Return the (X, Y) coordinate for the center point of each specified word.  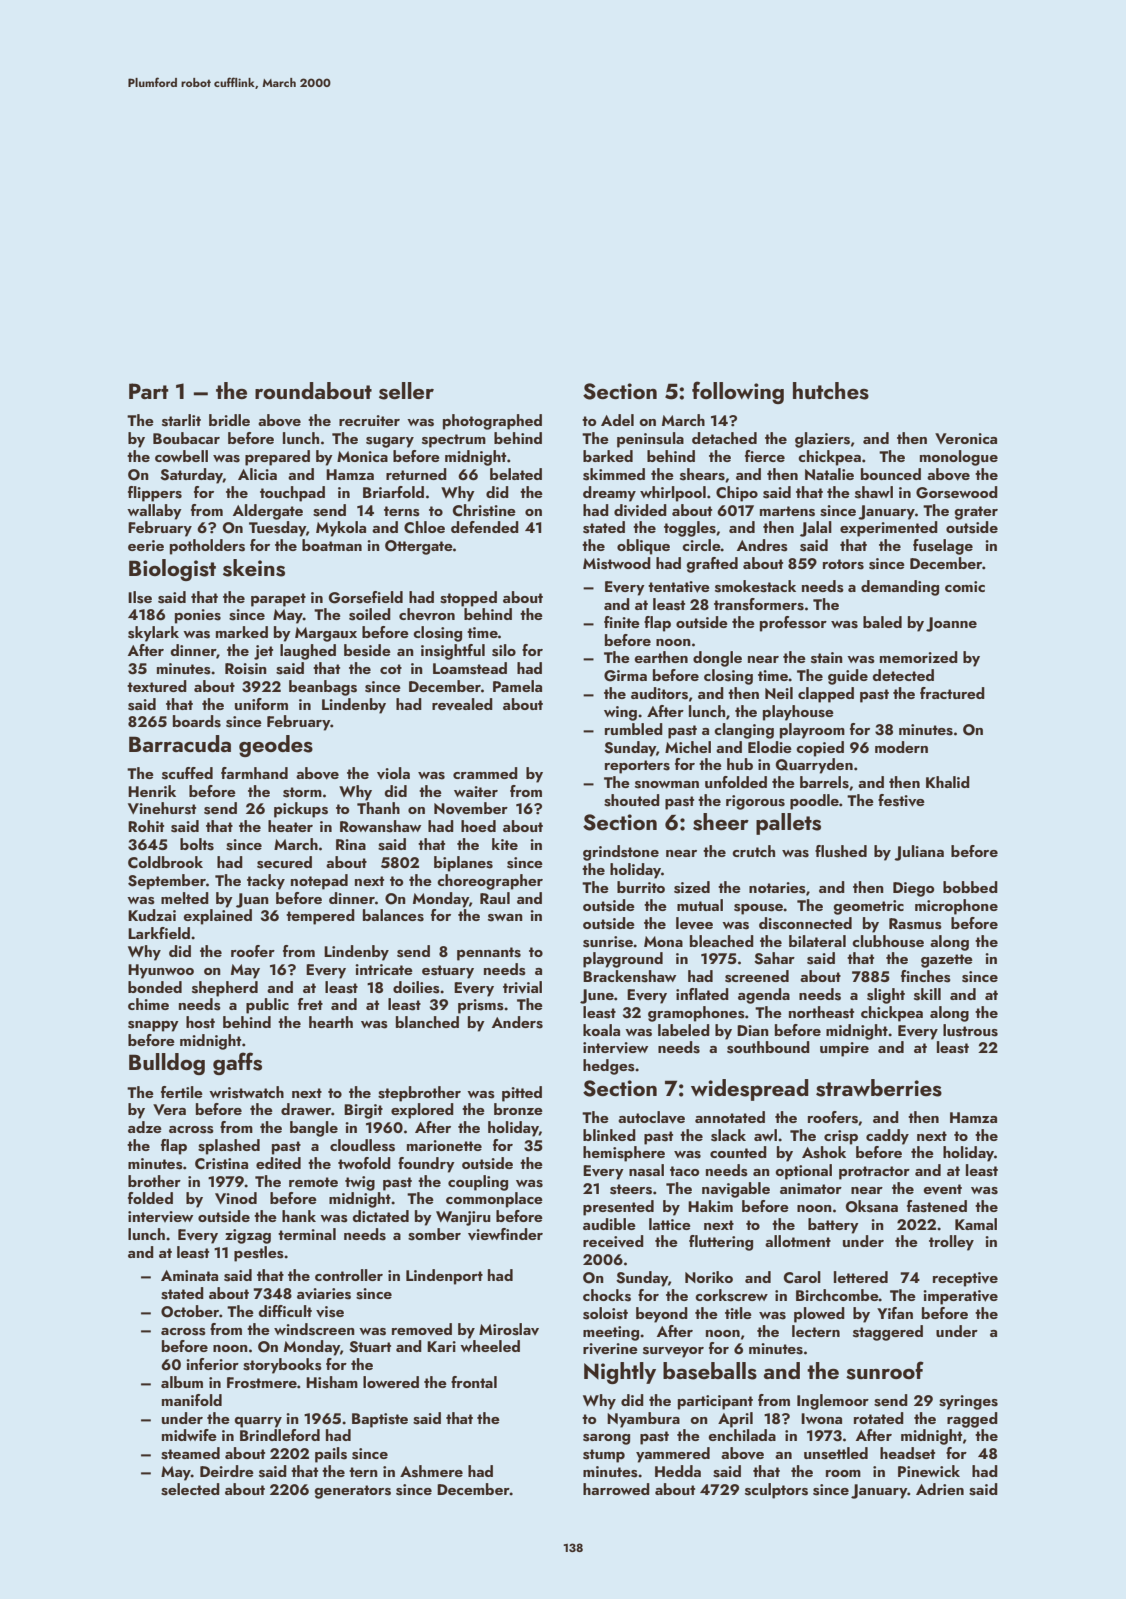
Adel (617, 420)
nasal (646, 1170)
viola (393, 773)
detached (724, 438)
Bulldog (167, 1064)
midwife (189, 1435)
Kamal (976, 1224)
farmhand (254, 773)
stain (827, 658)
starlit (181, 420)
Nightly (620, 1373)
